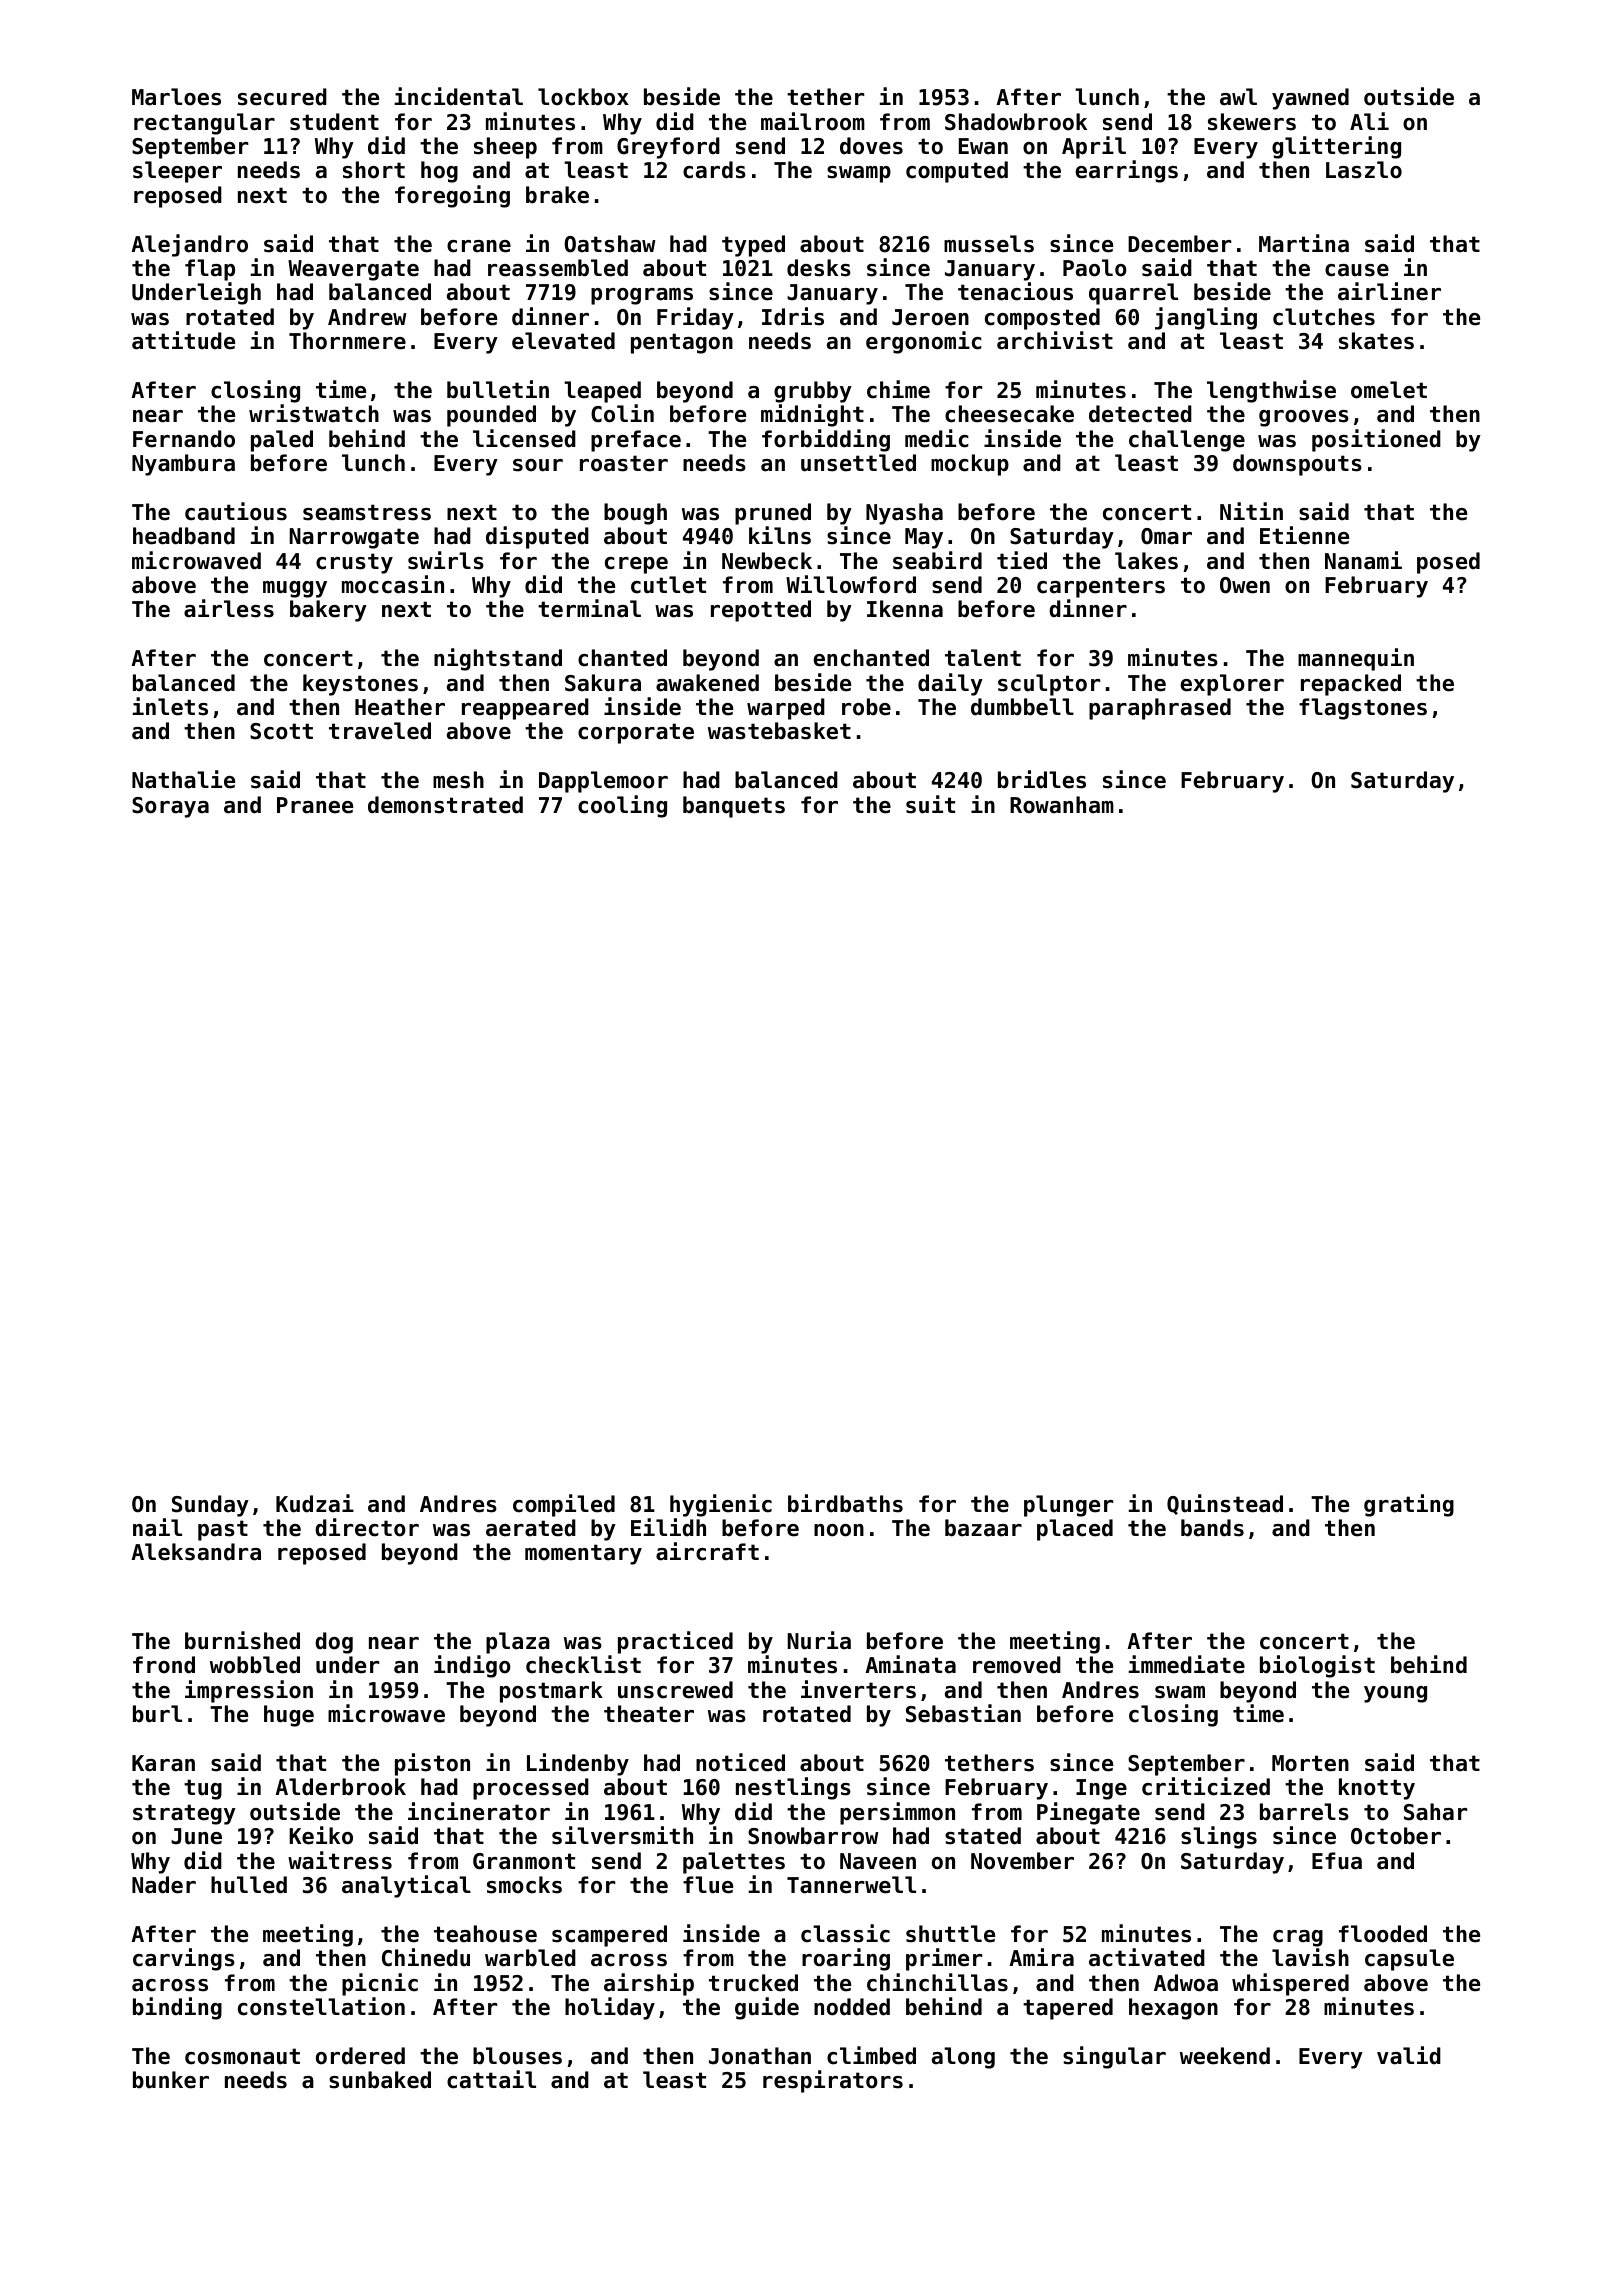  I want to click on Marloes, so click(176, 97).
